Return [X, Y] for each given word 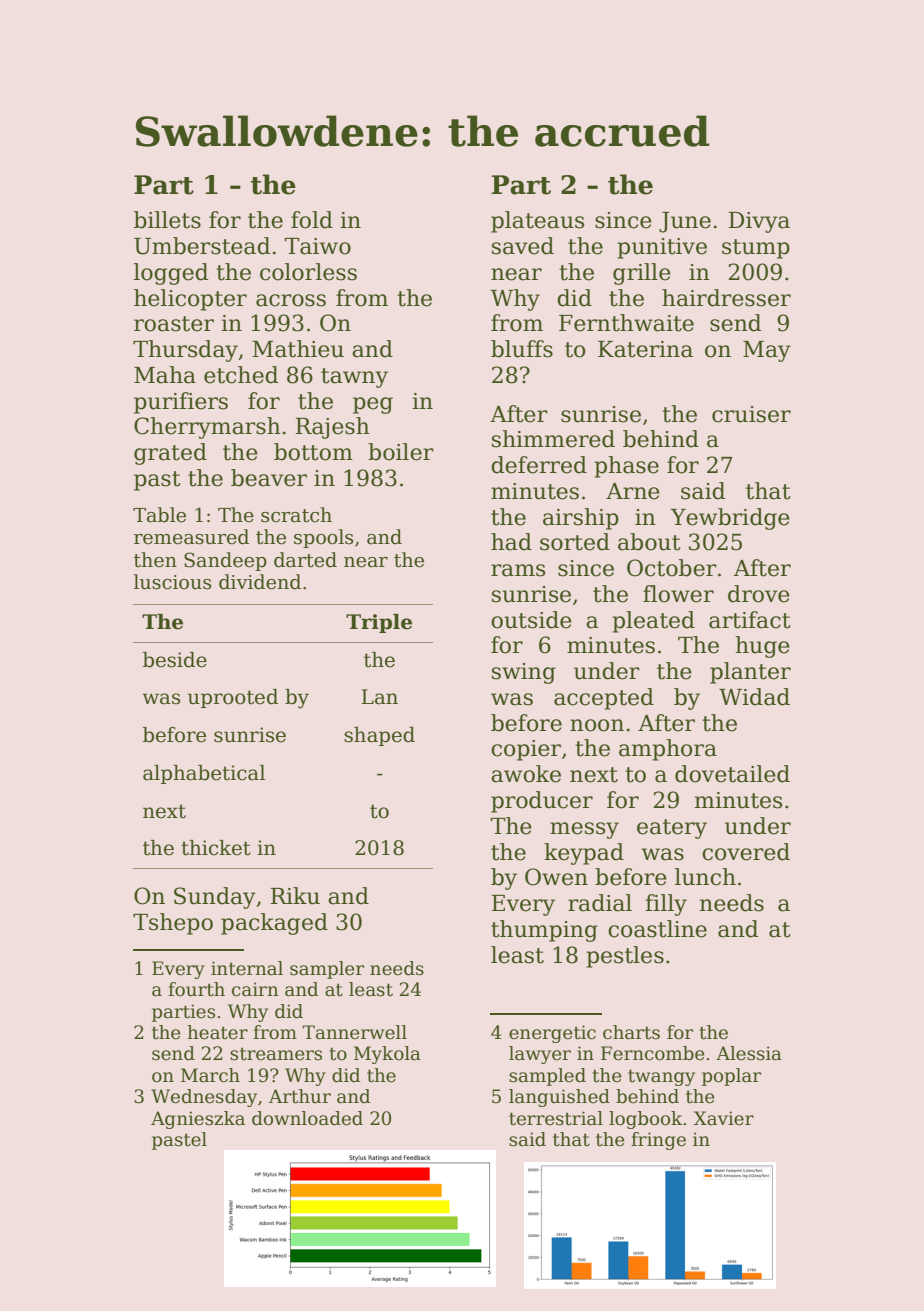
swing [524, 673]
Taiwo [318, 246]
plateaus [537, 222]
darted [305, 560]
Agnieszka [198, 1120]
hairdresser [726, 298]
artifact [750, 620]
